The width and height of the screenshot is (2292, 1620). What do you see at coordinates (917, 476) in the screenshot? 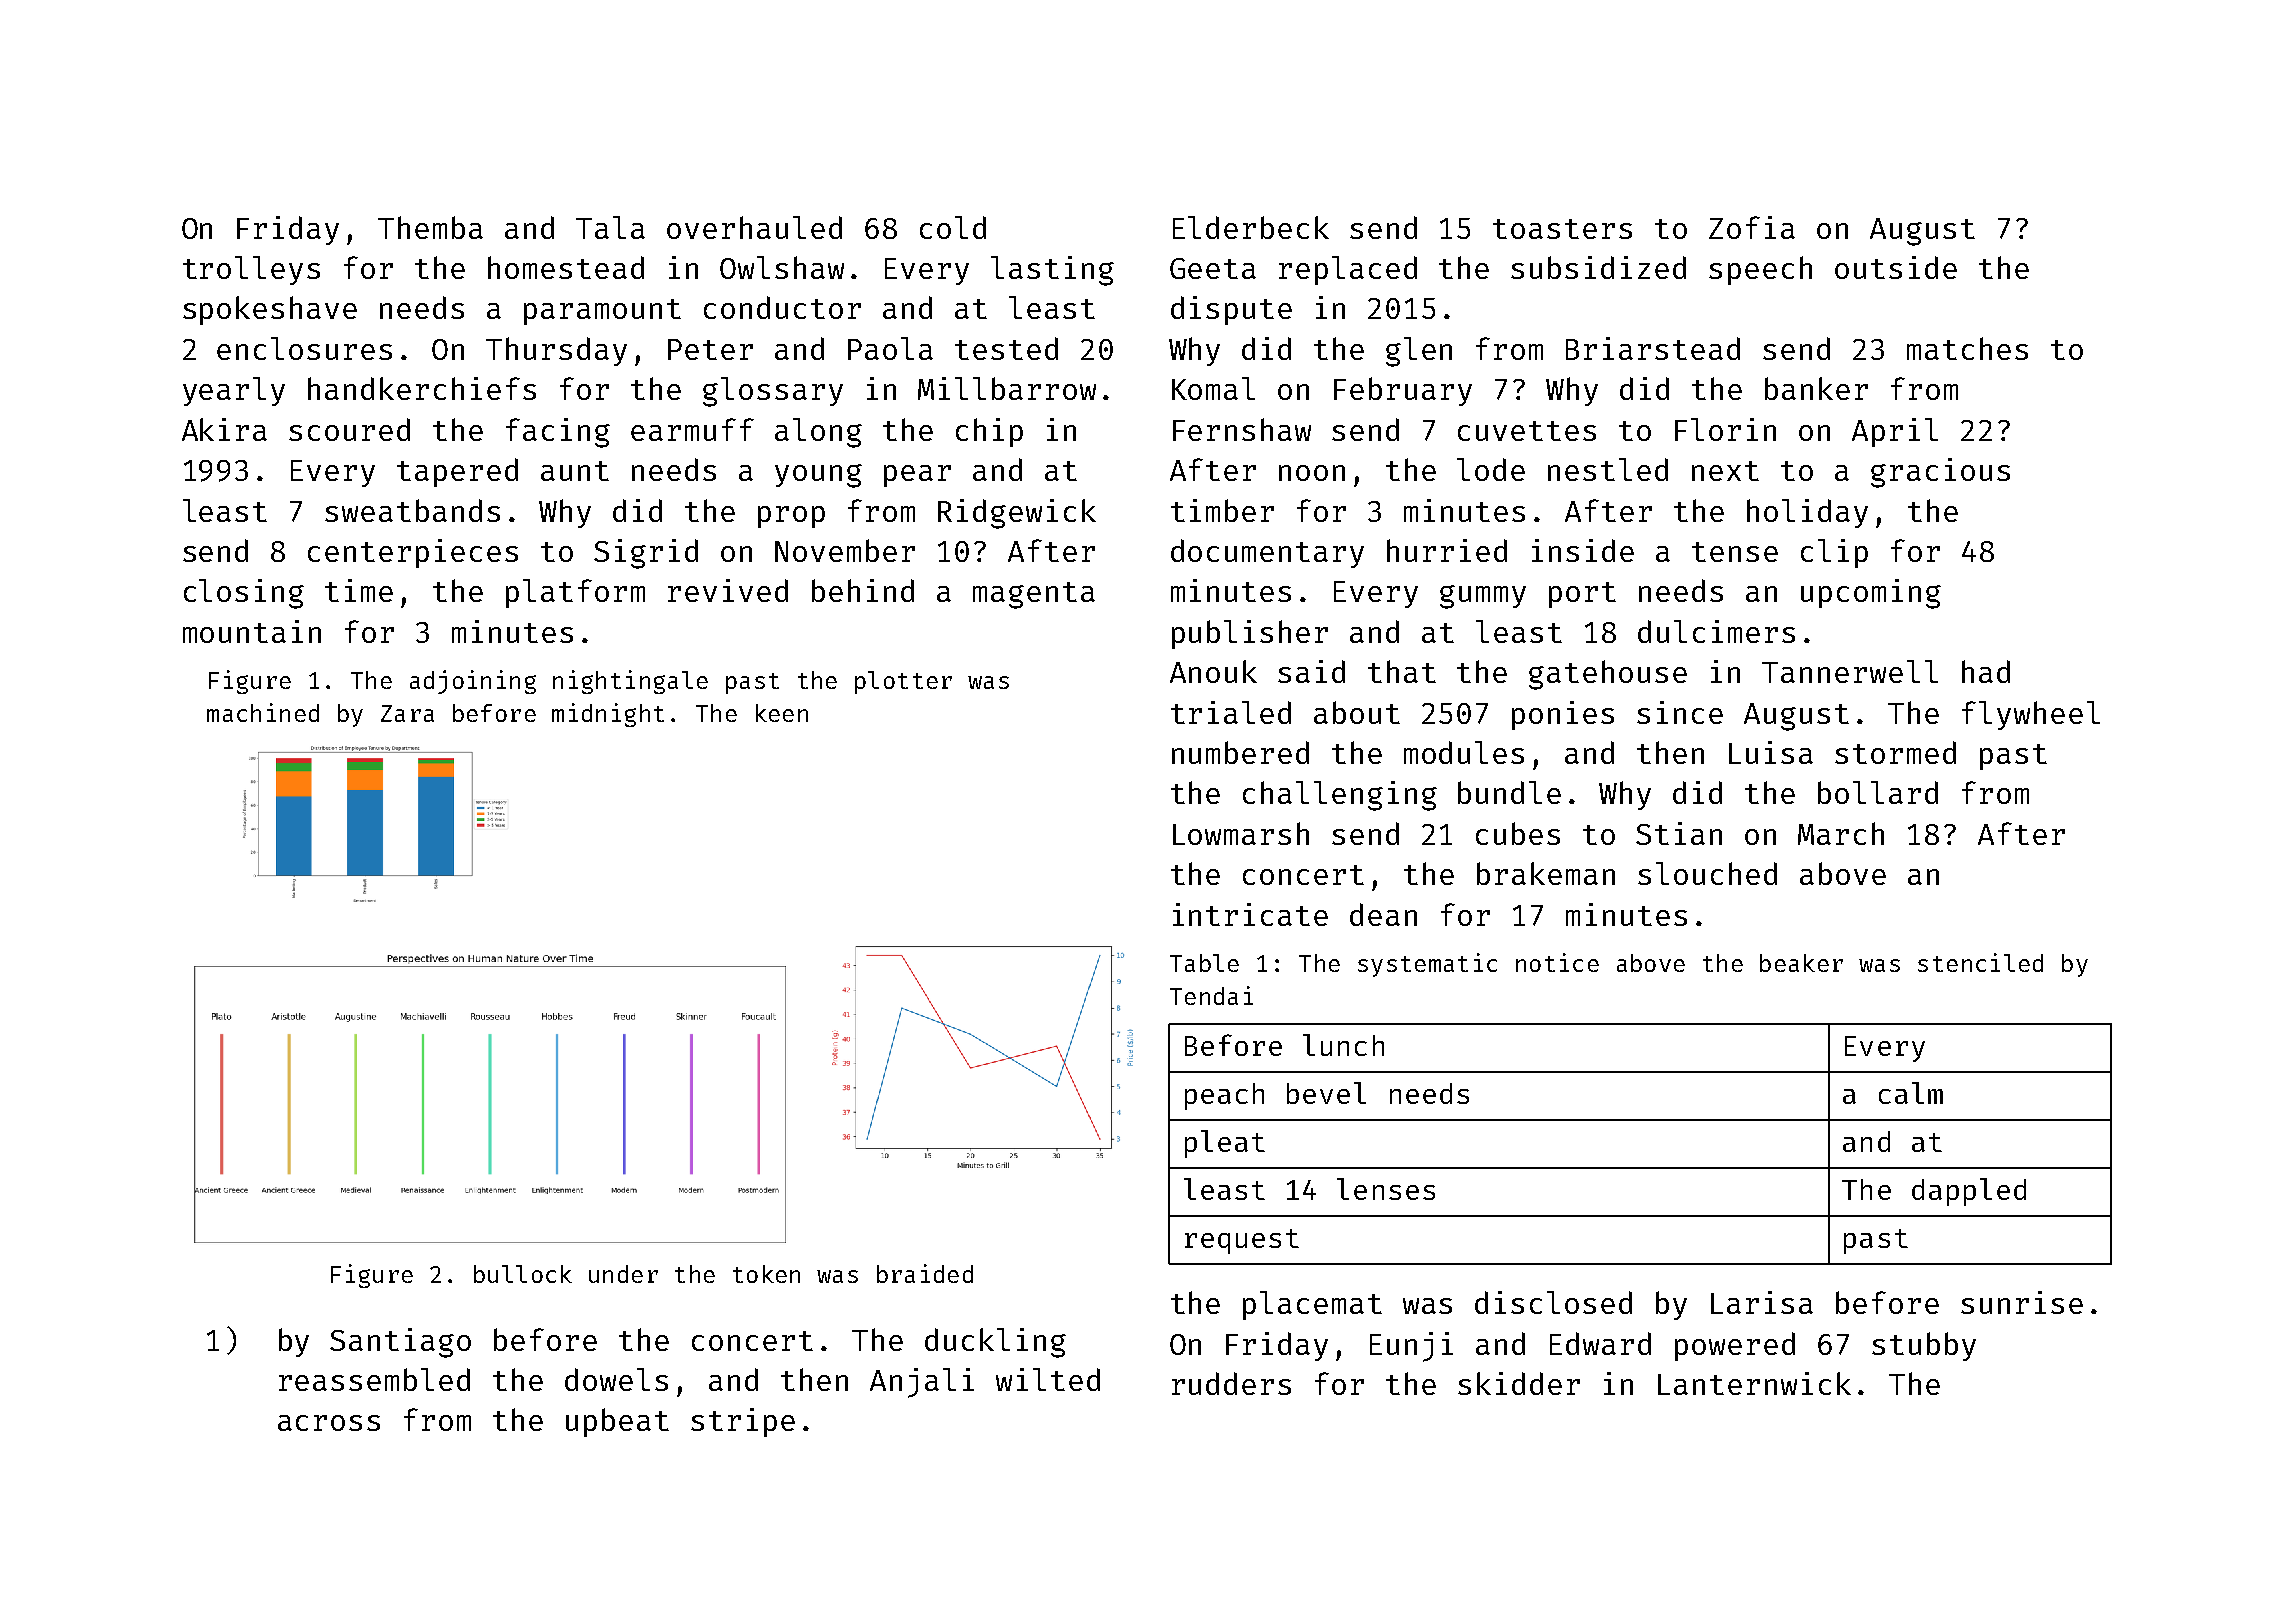
I see `pear` at bounding box center [917, 476].
